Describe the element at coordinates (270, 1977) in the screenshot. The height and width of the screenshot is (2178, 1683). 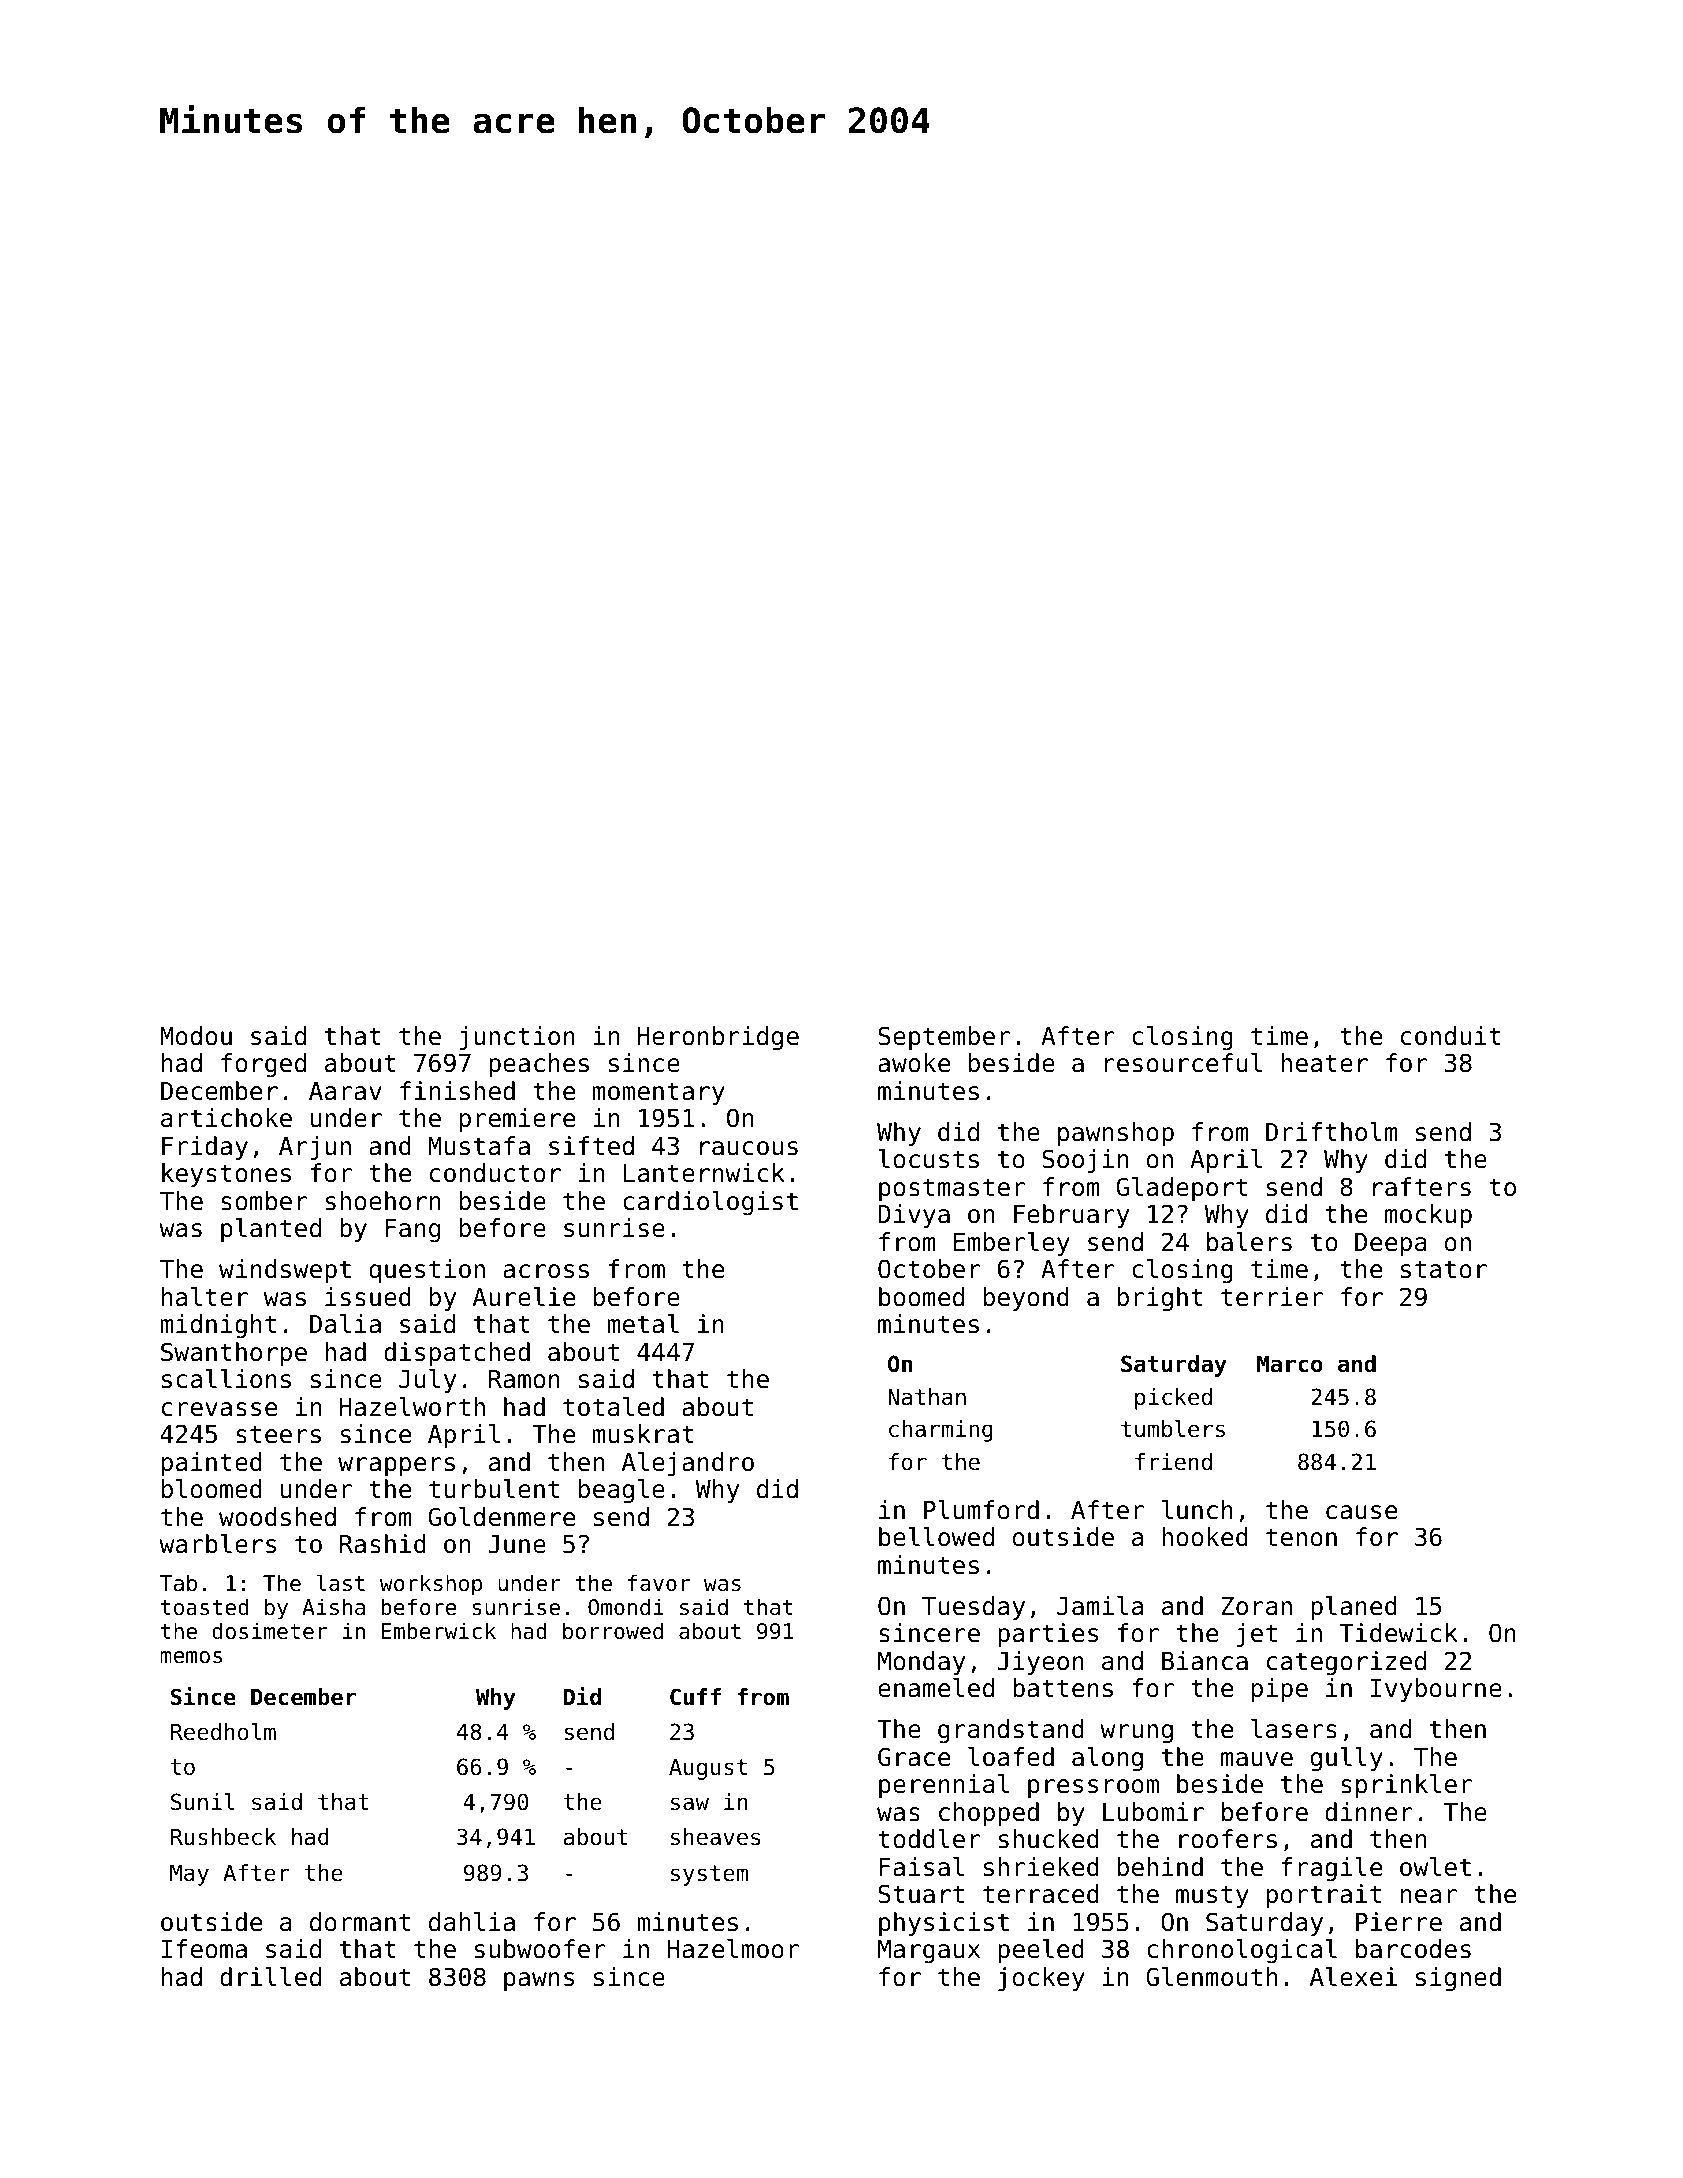
I see `drilled` at that location.
